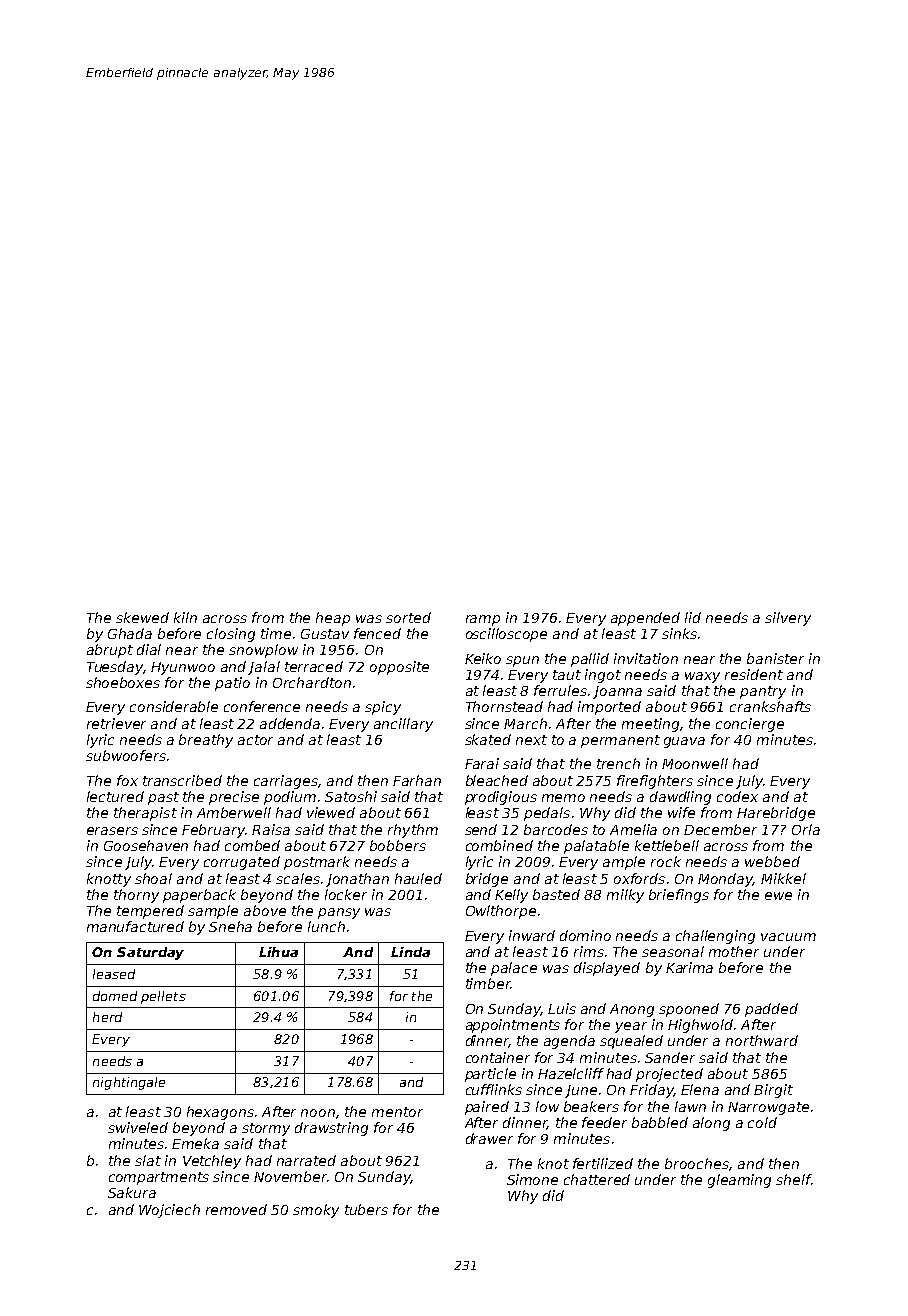 This screenshot has width=908, height=1316. What do you see at coordinates (762, 1040) in the screenshot?
I see `northward` at bounding box center [762, 1040].
